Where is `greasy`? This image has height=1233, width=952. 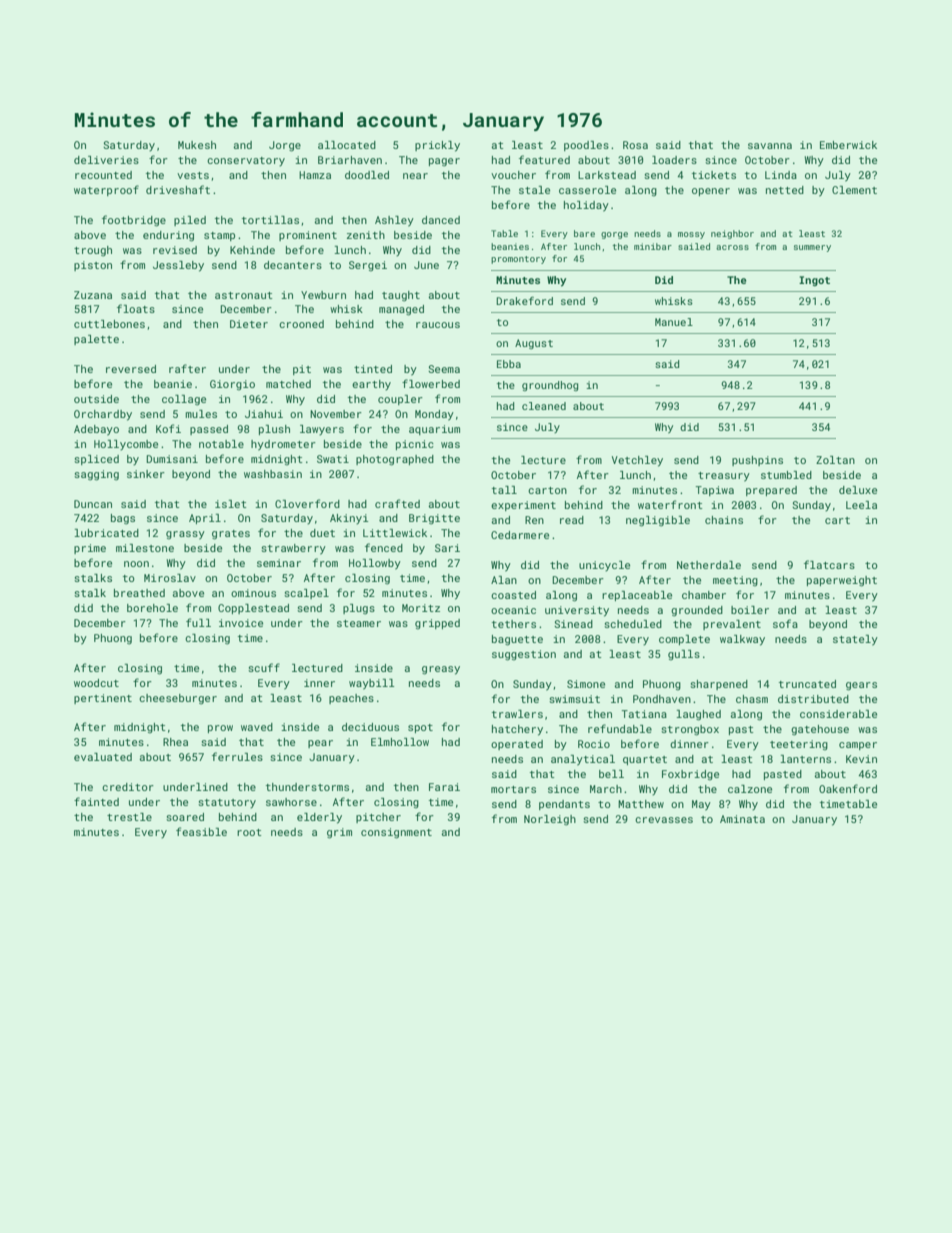
greasy is located at coordinates (441, 670).
